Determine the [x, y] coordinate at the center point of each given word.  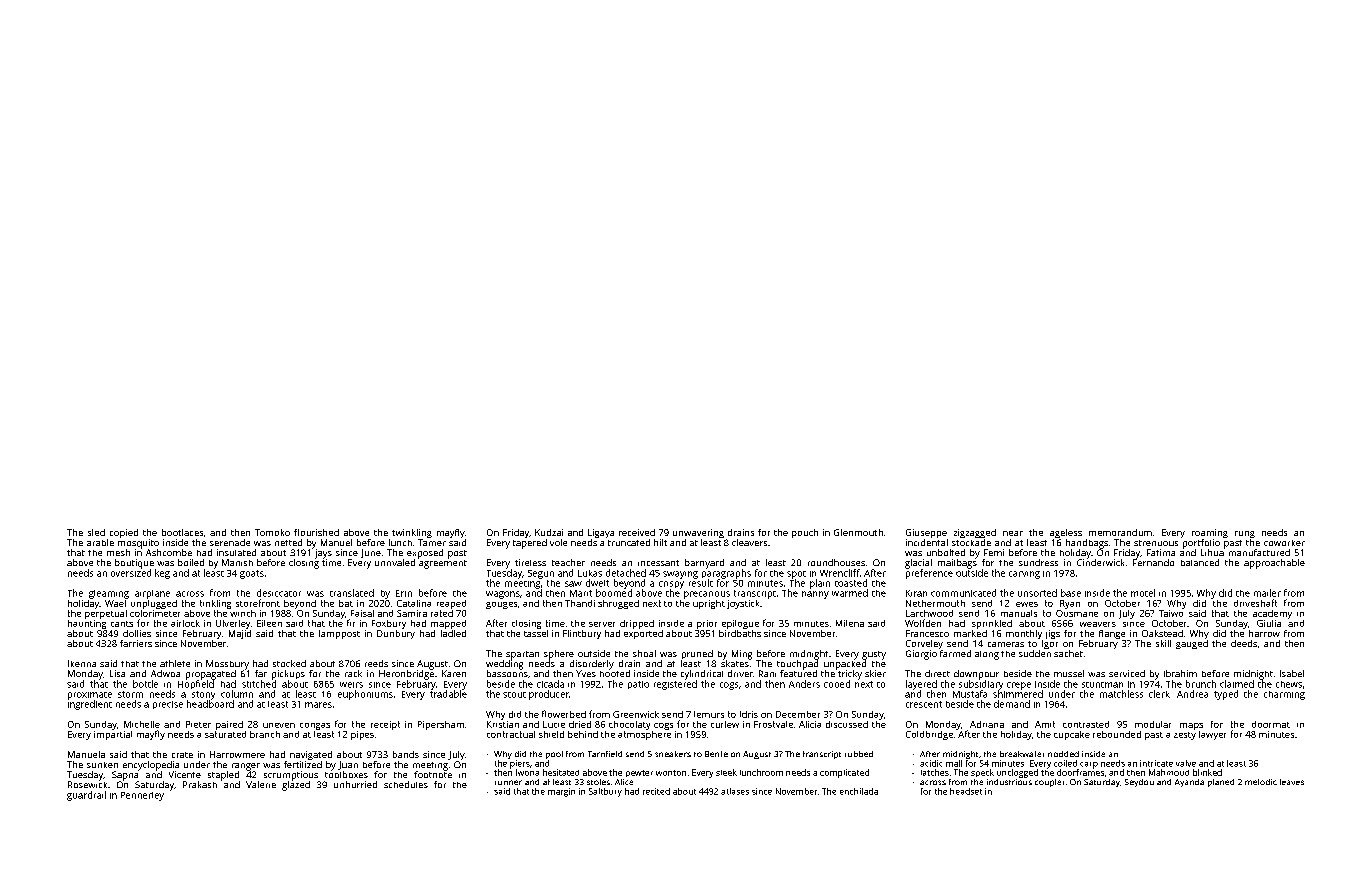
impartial [113, 735]
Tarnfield [605, 754]
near [1013, 533]
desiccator [279, 593]
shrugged [618, 604]
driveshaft [1255, 603]
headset [966, 791]
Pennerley [142, 796]
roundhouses [836, 562]
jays [323, 554]
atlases [735, 791]
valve [1186, 763]
